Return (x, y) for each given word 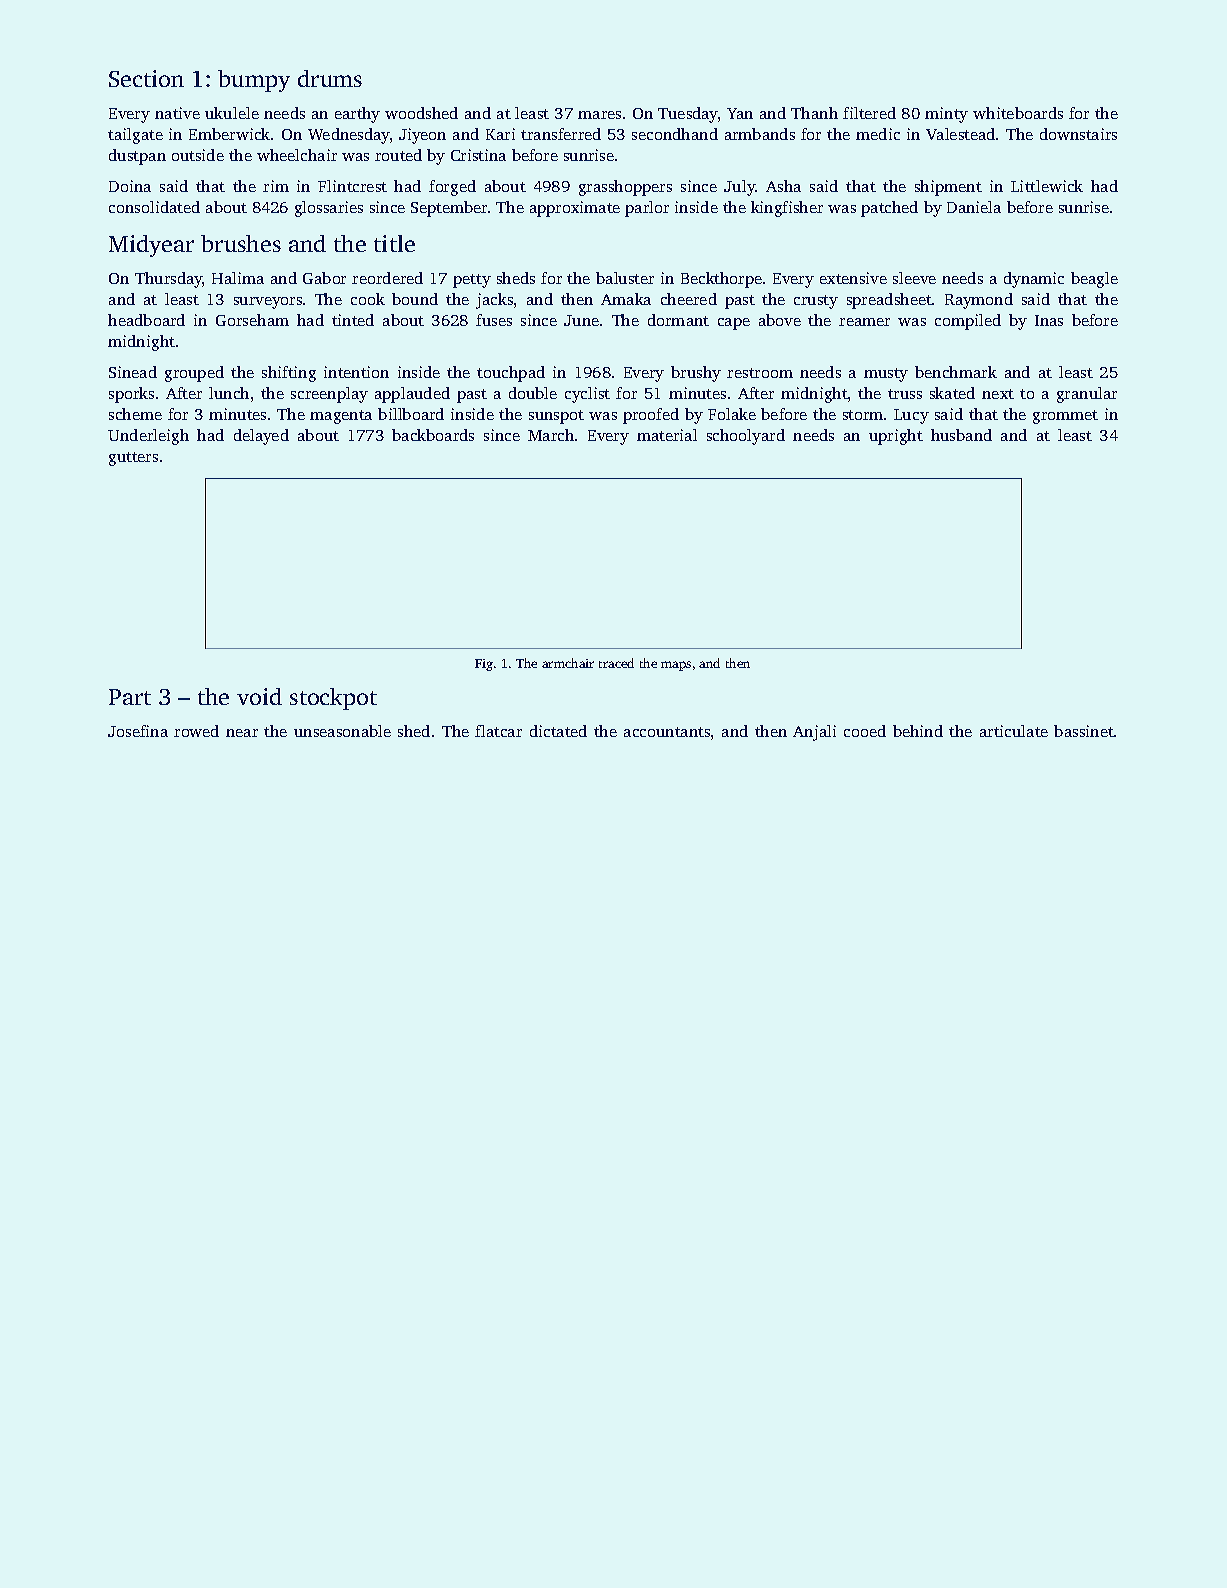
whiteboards (1018, 113)
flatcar (498, 731)
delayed (261, 437)
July (740, 188)
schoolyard (746, 437)
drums (330, 78)
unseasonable (342, 731)
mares (599, 115)
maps (676, 666)
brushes (241, 243)
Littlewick (1047, 186)
